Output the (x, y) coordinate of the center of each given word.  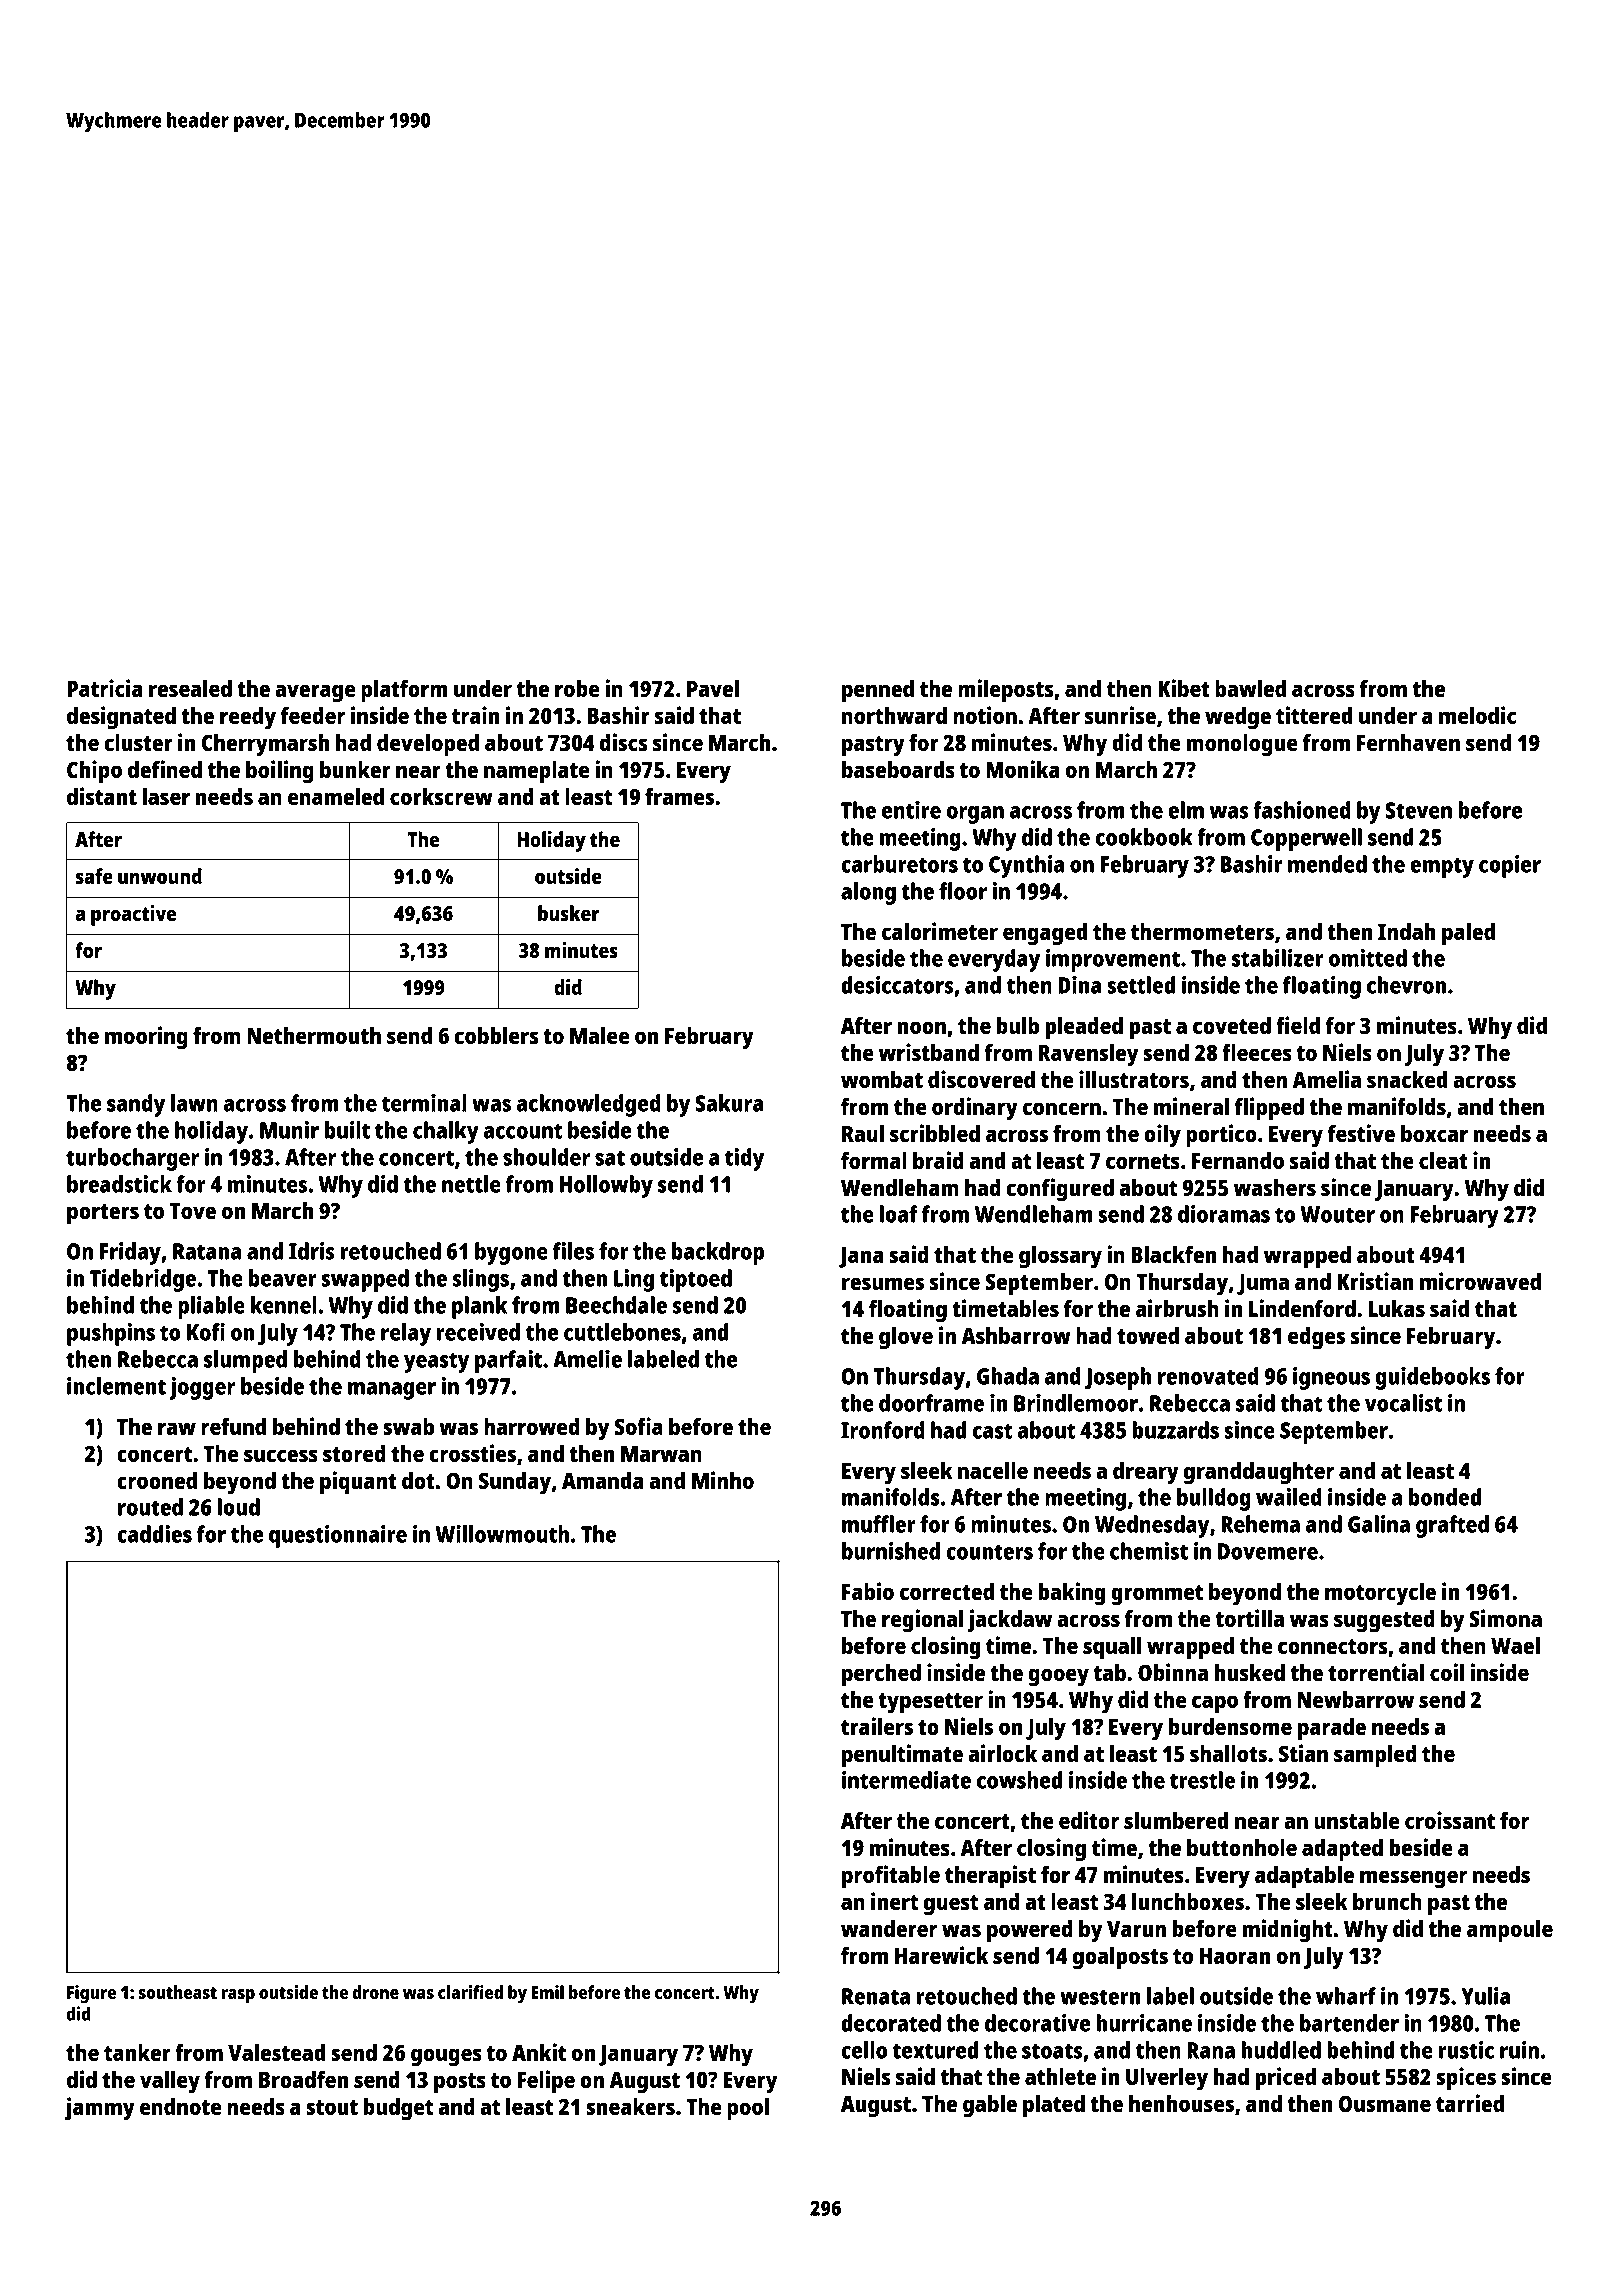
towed (1148, 1335)
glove (906, 1338)
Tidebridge (143, 1280)
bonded (1445, 1497)
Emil (548, 1992)
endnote (180, 2106)
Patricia (105, 688)
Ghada (1008, 1376)
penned (878, 691)
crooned (157, 1480)
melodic (1477, 715)
